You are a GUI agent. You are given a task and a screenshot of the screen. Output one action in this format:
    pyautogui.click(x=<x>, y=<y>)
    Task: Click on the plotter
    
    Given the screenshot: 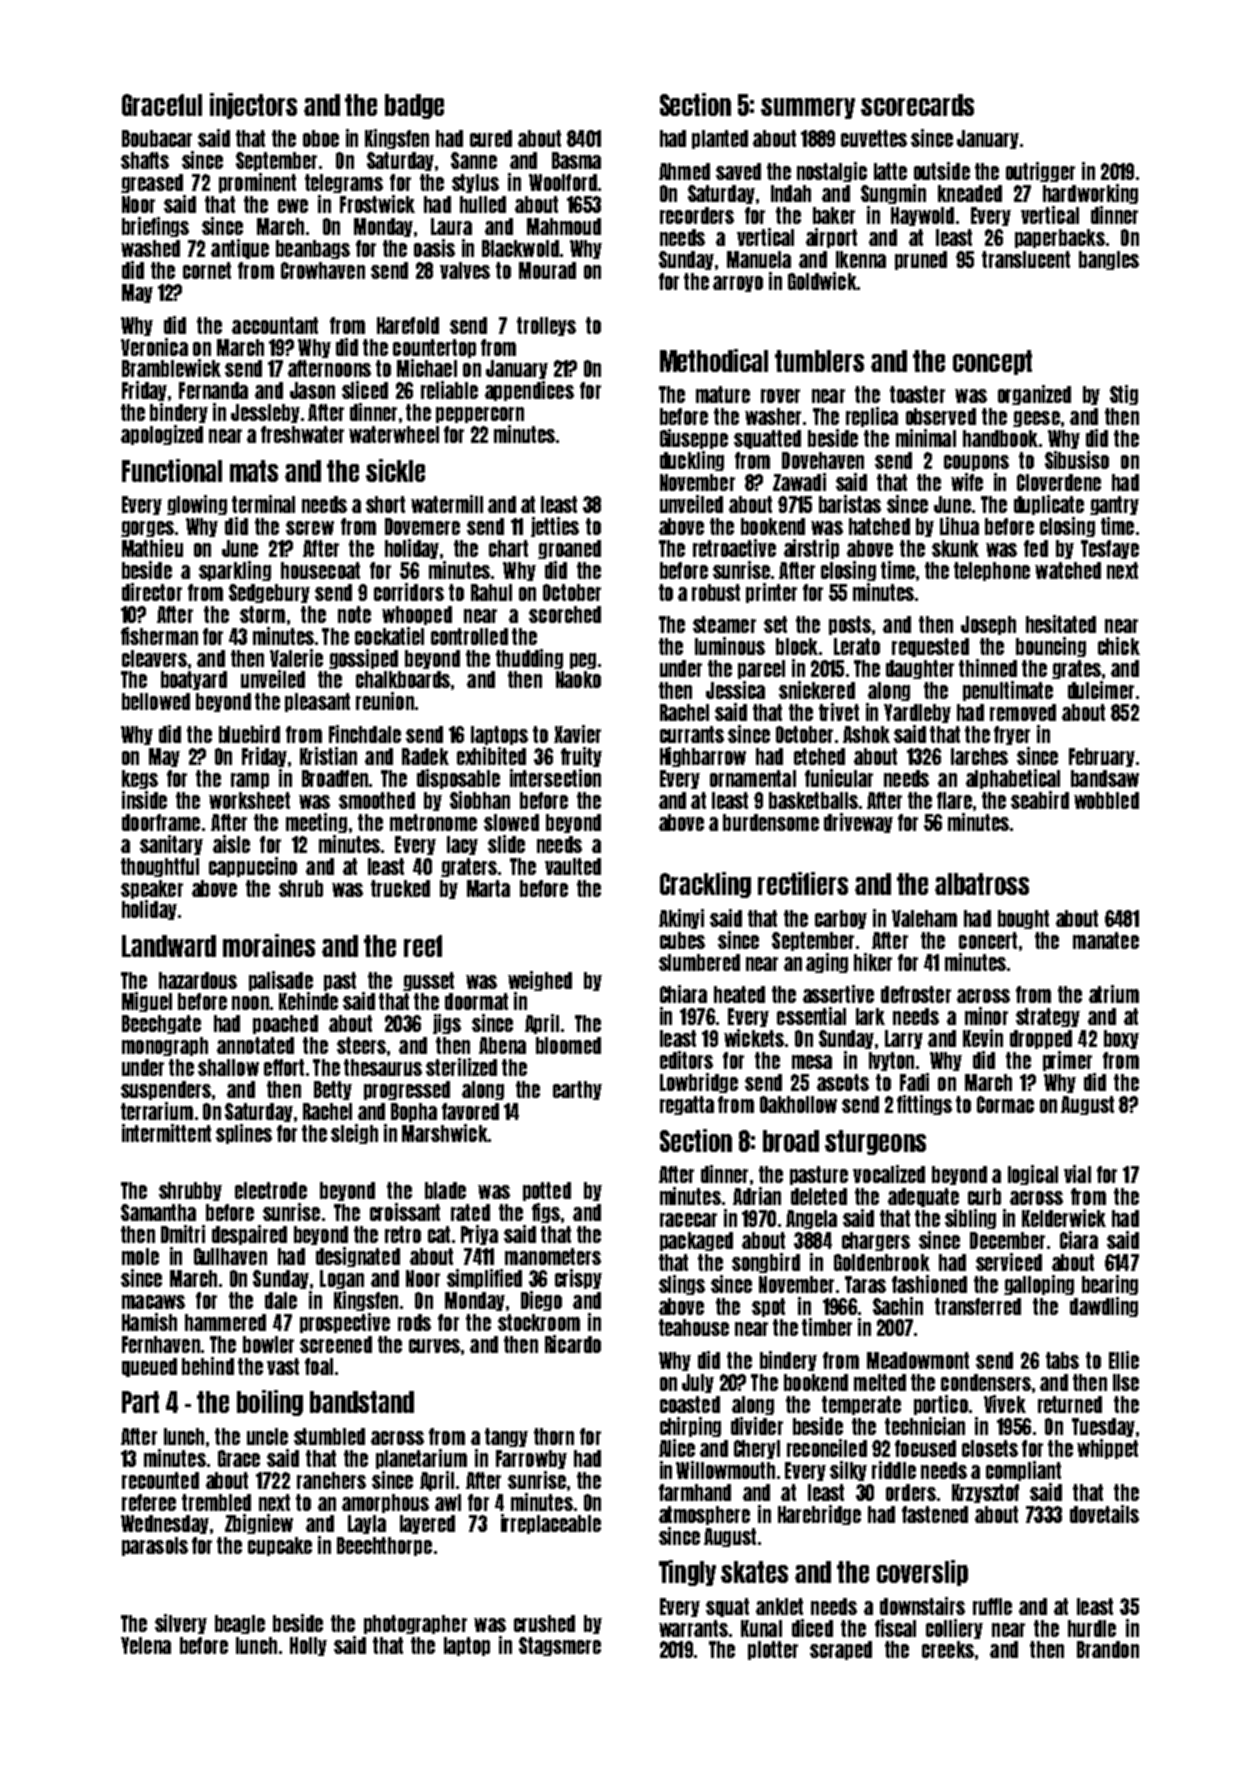 What is the action you would take?
    pyautogui.click(x=773, y=1650)
